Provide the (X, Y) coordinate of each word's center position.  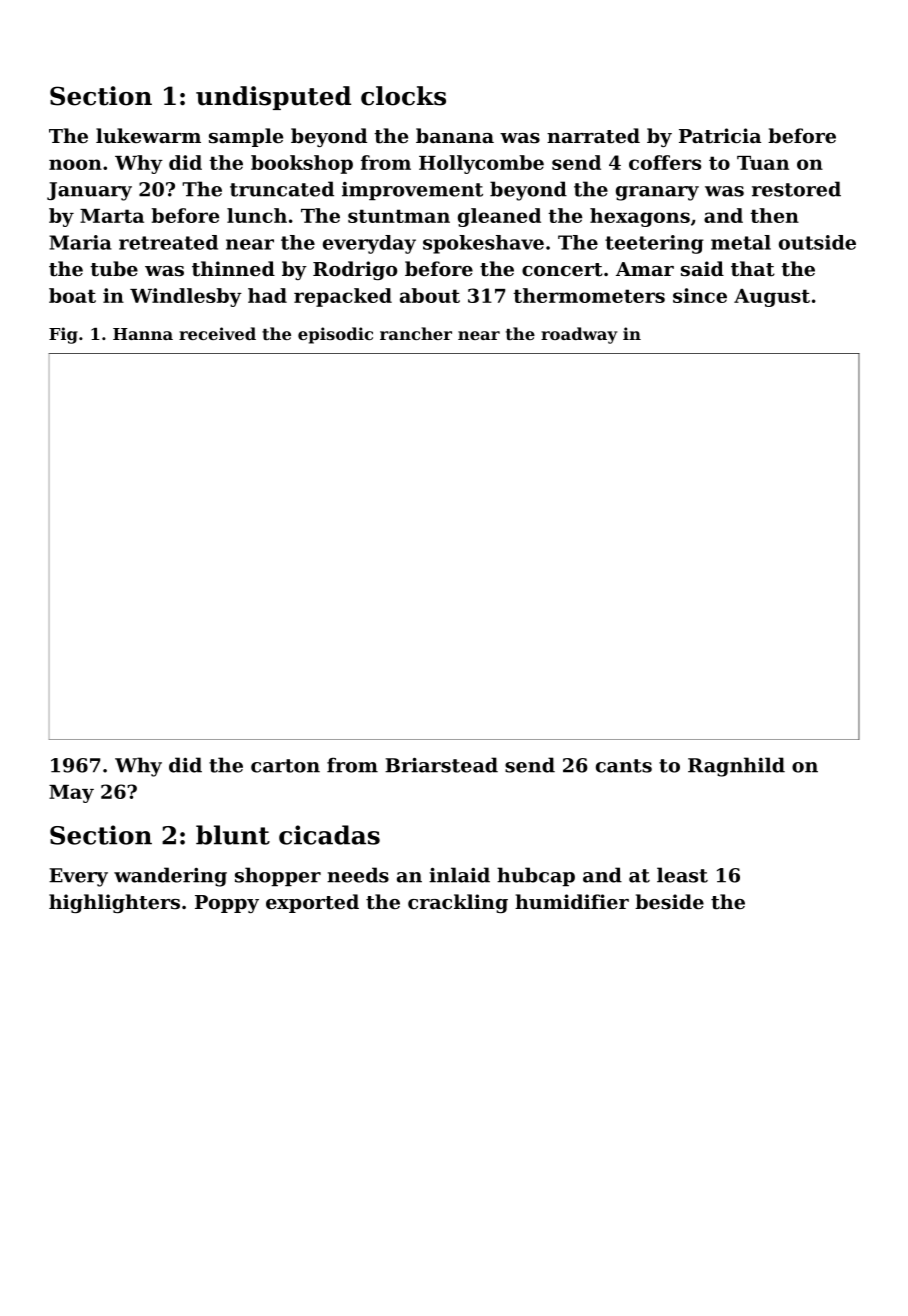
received (217, 333)
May (71, 794)
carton (285, 766)
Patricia (720, 136)
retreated (168, 242)
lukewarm (148, 135)
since (700, 295)
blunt (233, 835)
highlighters (114, 903)
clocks (403, 96)
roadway (579, 335)
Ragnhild (736, 767)
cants (624, 766)
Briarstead (441, 765)
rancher (416, 333)
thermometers (589, 295)
